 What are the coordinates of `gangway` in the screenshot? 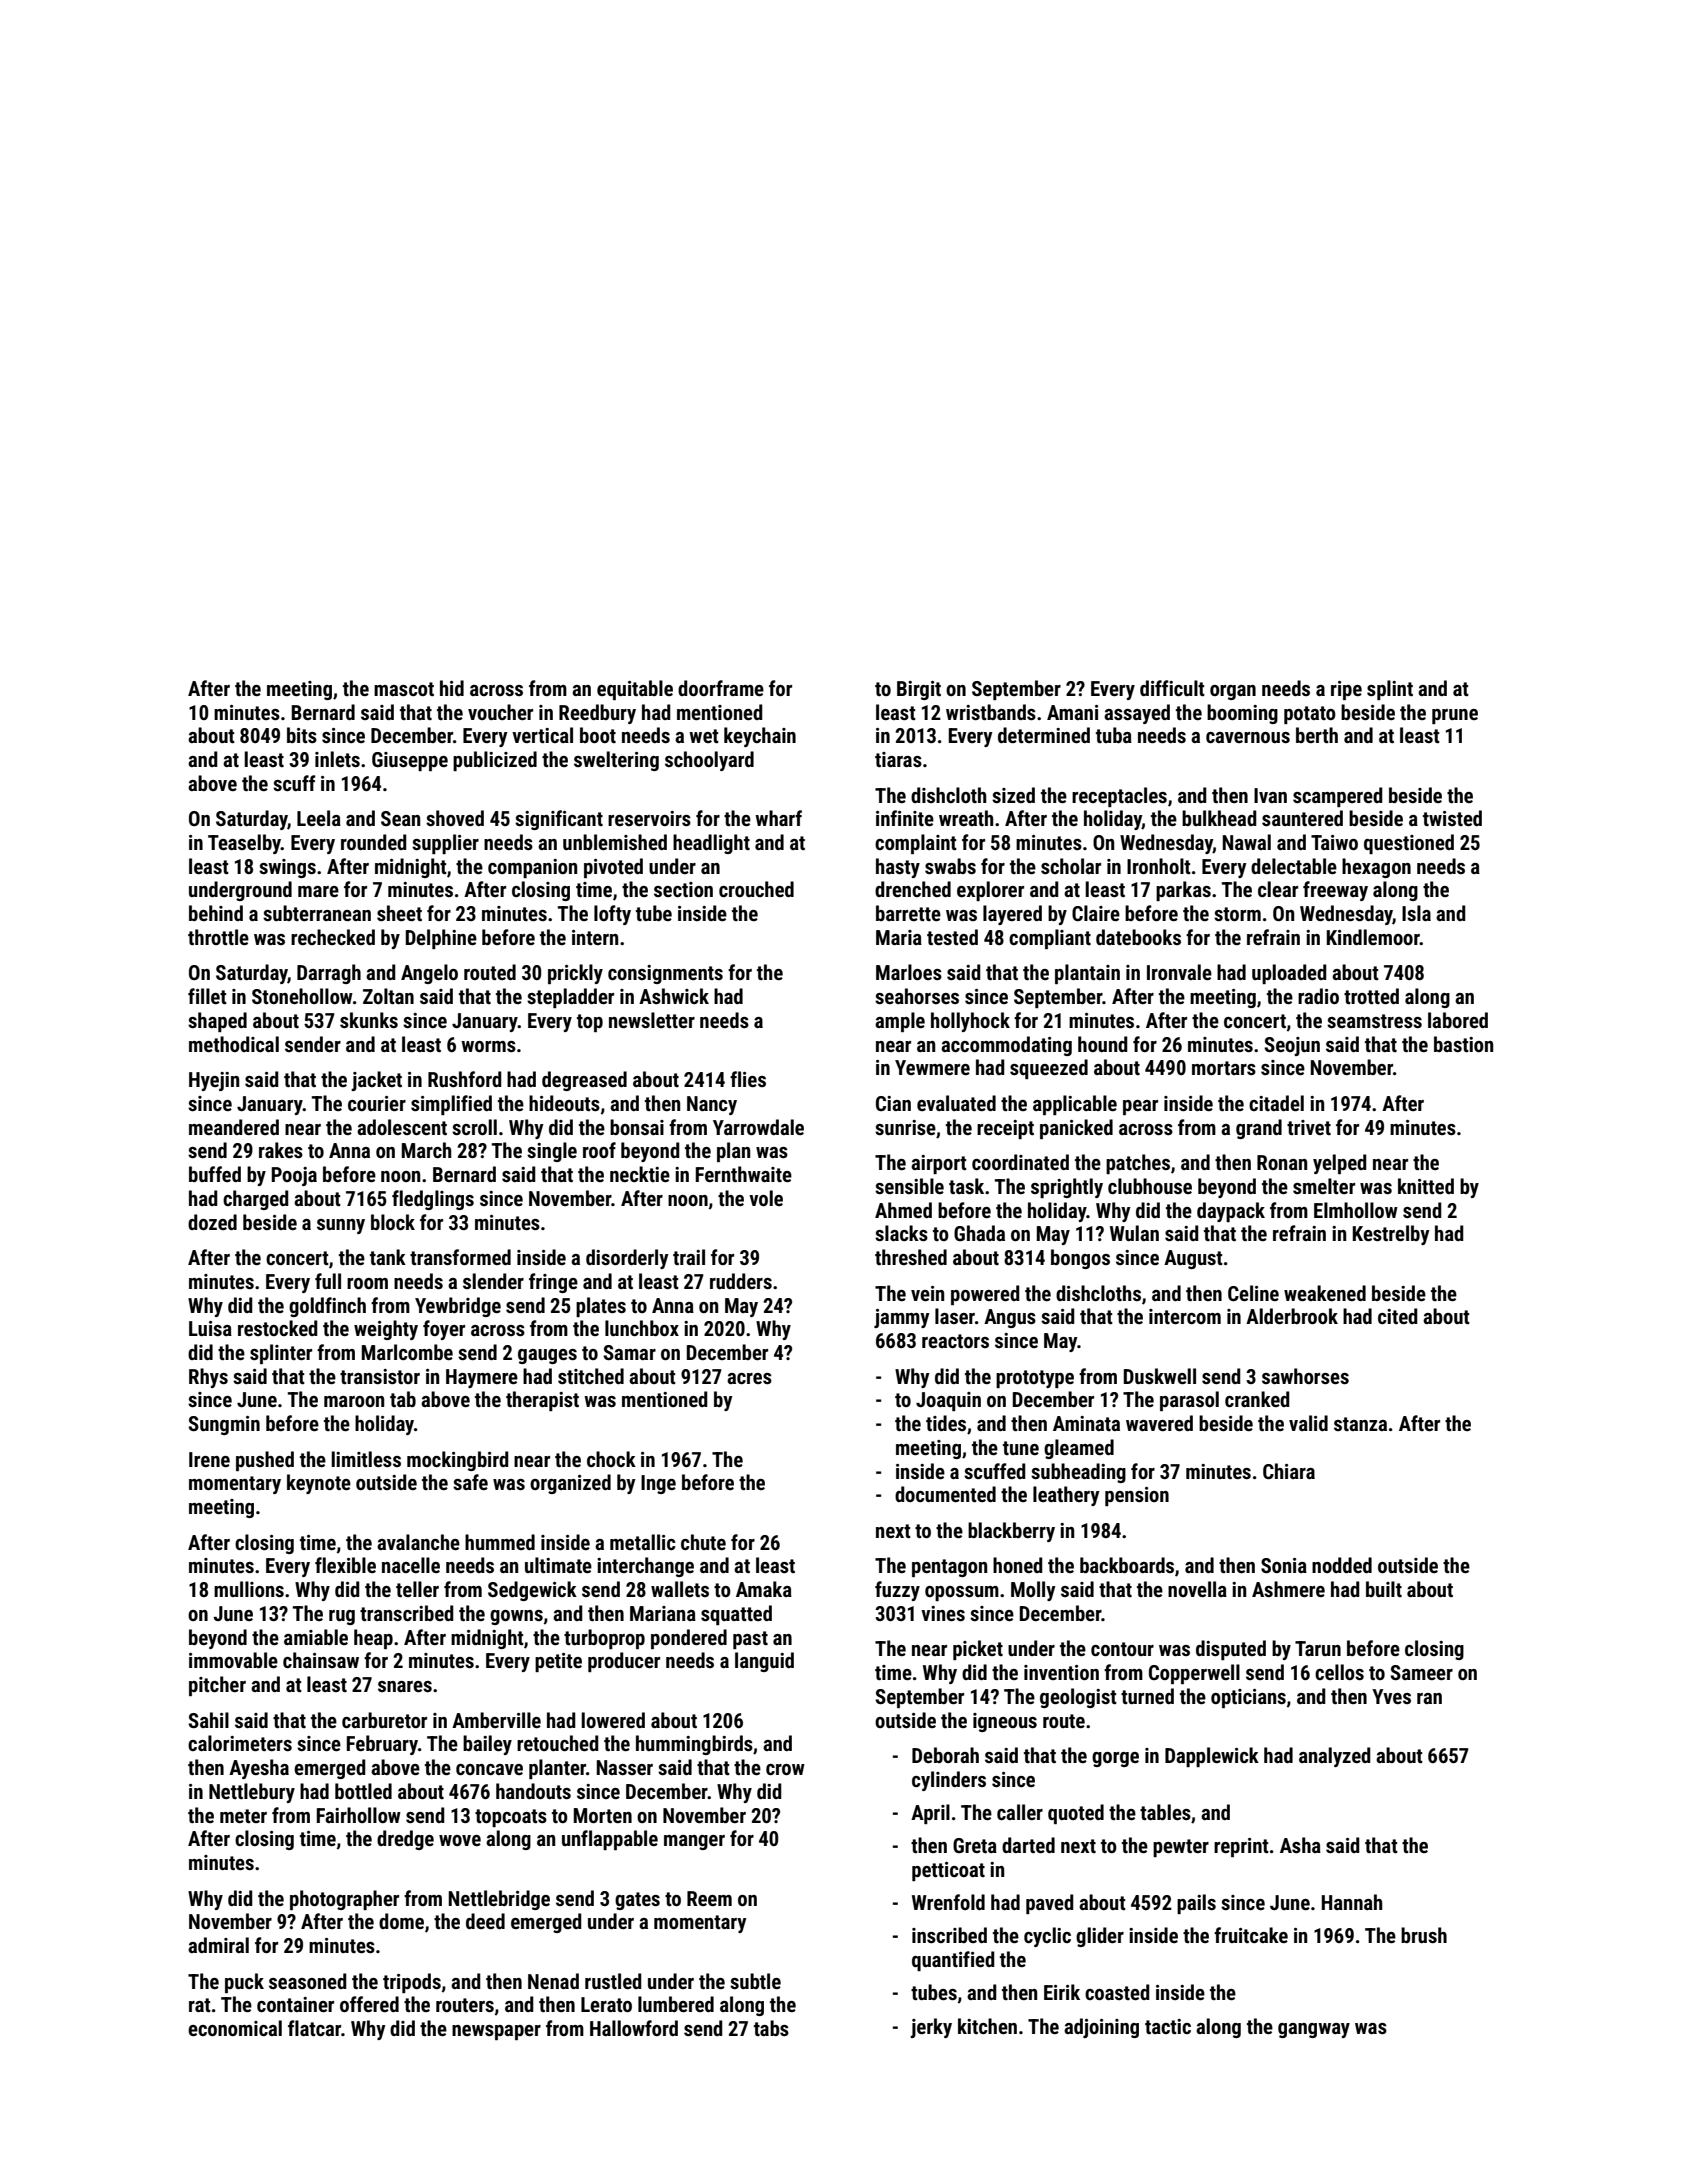 It's located at (1314, 2030).
